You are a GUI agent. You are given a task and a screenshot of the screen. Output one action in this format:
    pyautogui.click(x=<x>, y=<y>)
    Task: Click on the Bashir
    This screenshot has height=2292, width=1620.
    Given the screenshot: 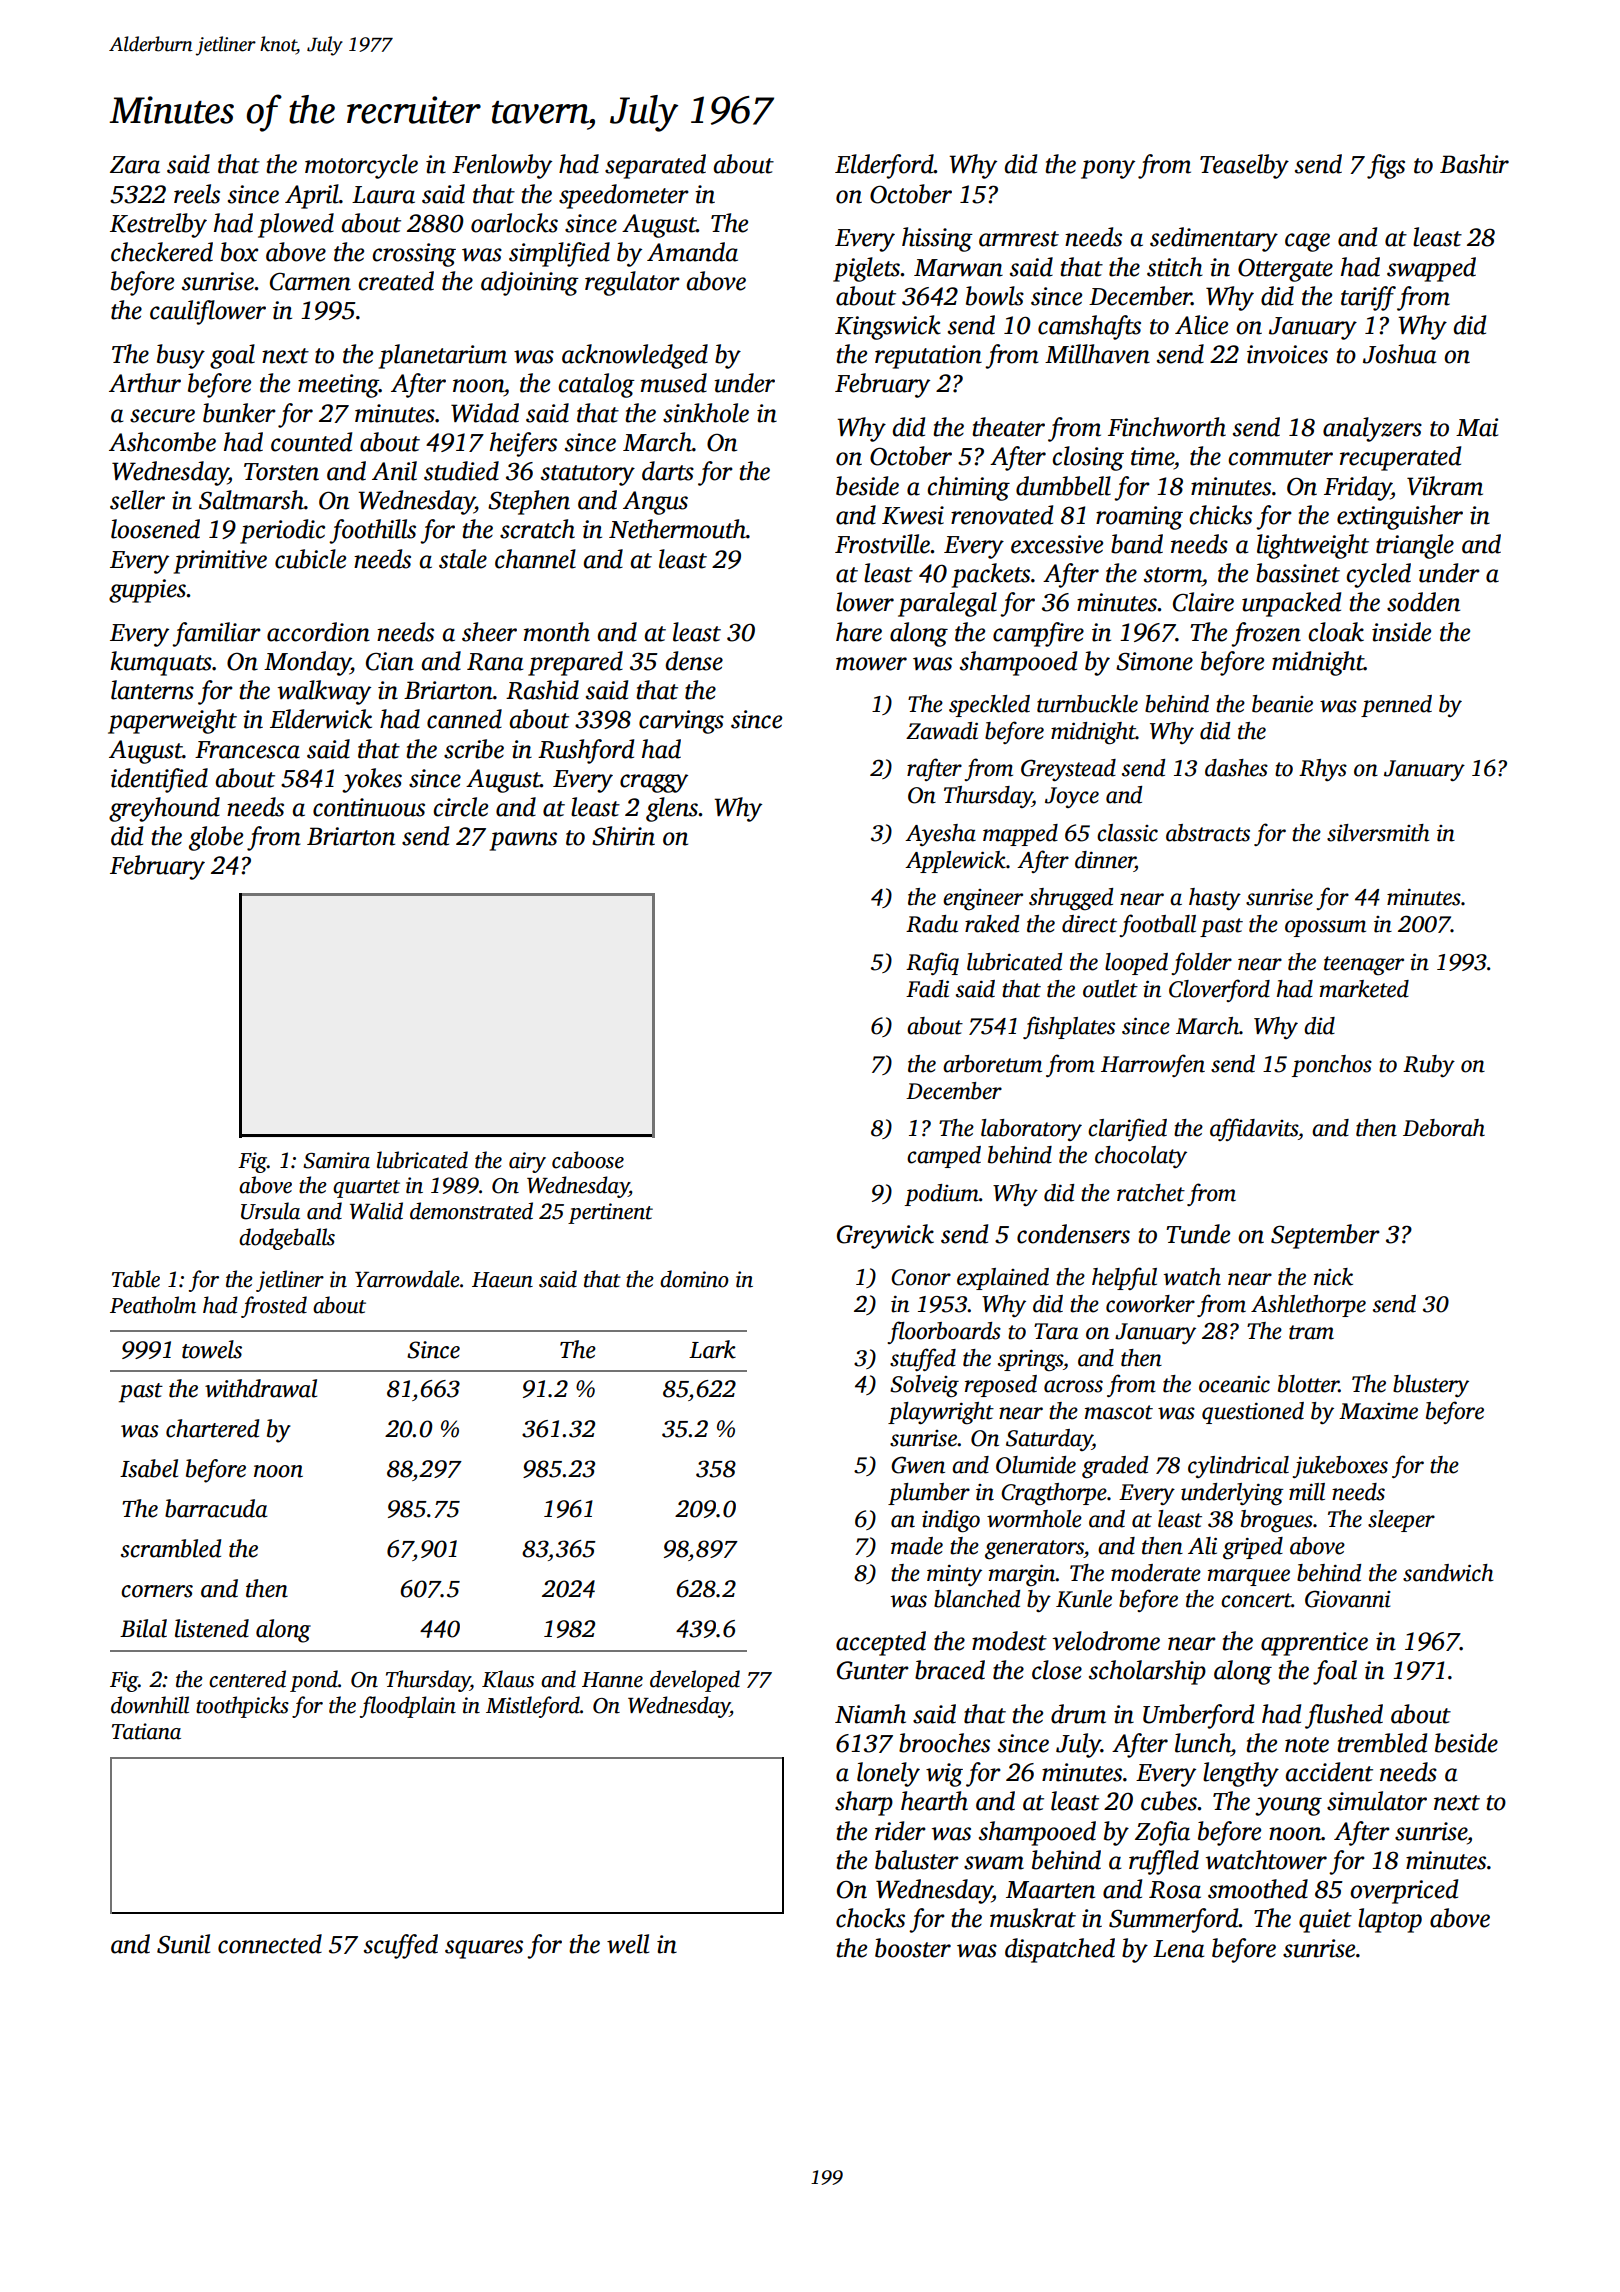 What is the action you would take?
    pyautogui.click(x=1474, y=164)
